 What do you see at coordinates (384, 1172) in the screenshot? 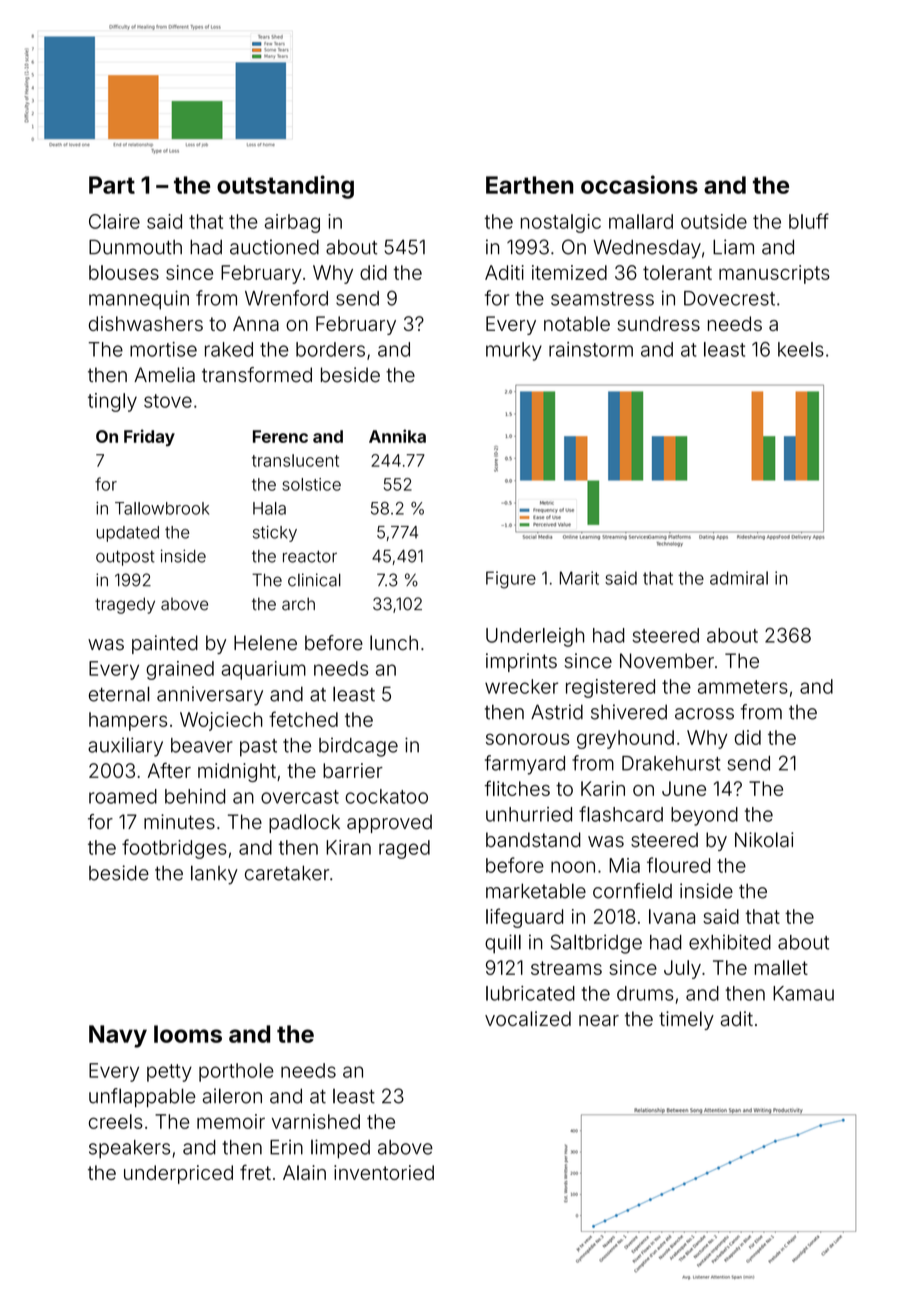
I see `inventoried` at bounding box center [384, 1172].
